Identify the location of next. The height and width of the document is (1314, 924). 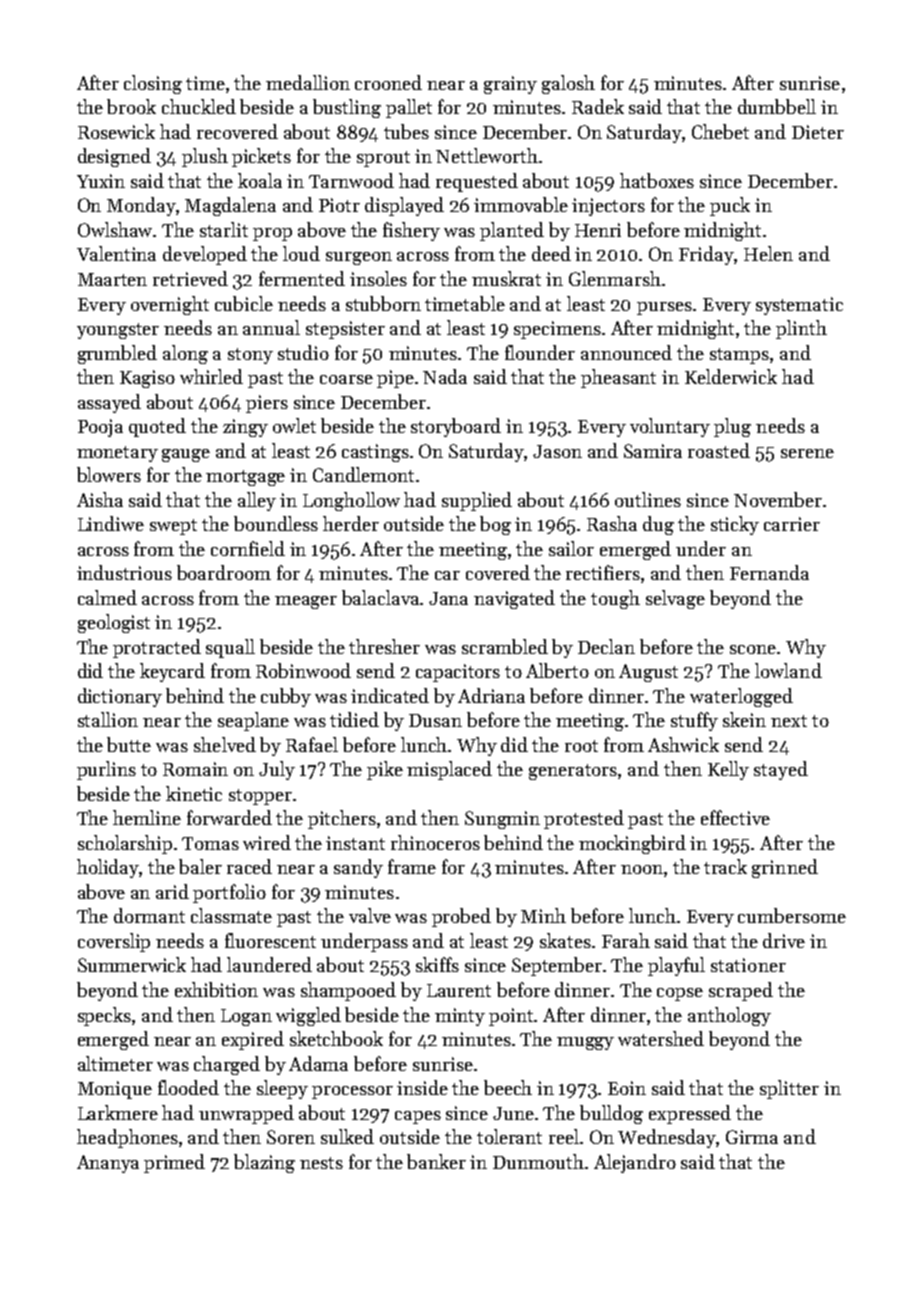
(789, 721).
